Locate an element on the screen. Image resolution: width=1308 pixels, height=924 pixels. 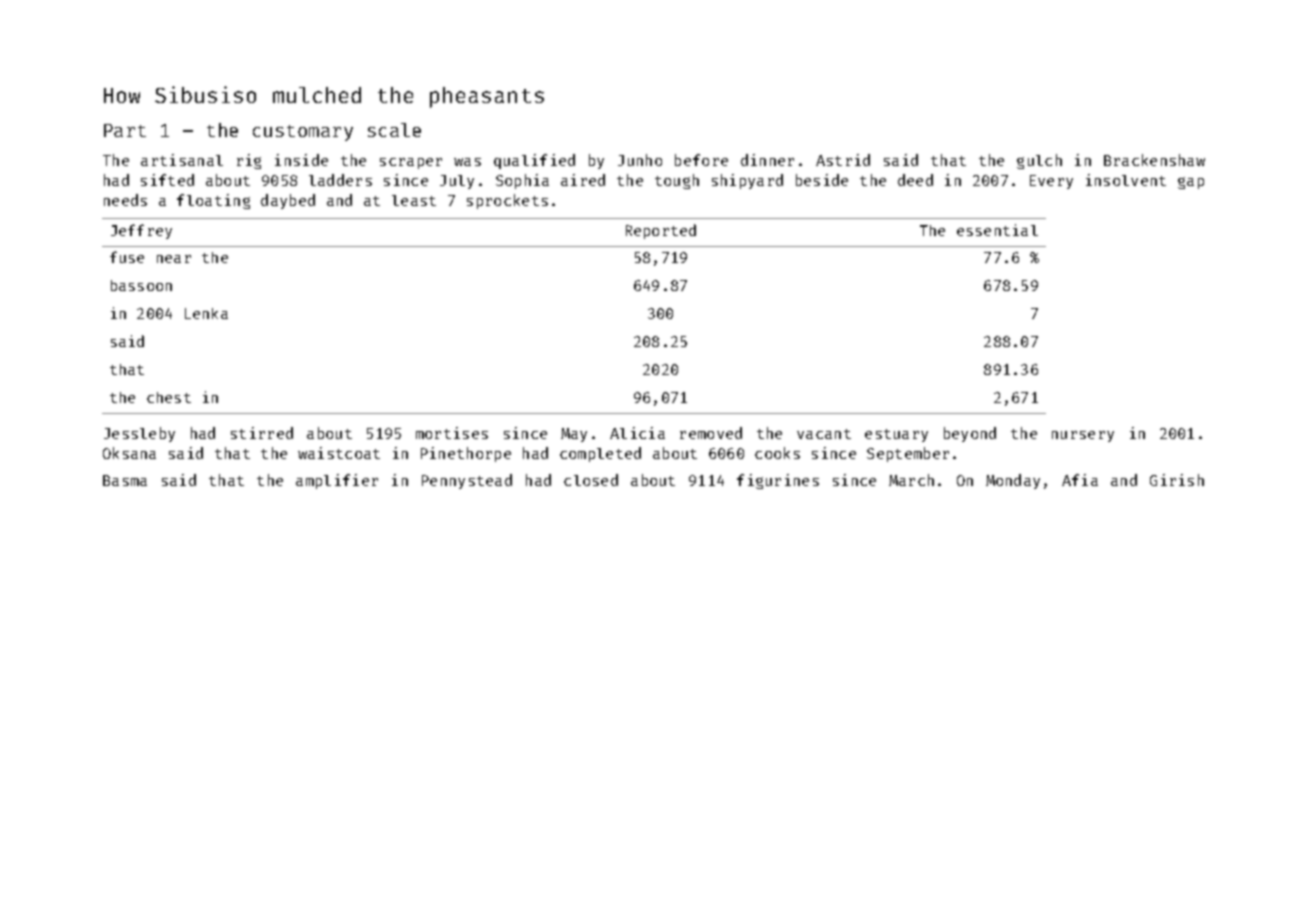
scale is located at coordinates (394, 130).
